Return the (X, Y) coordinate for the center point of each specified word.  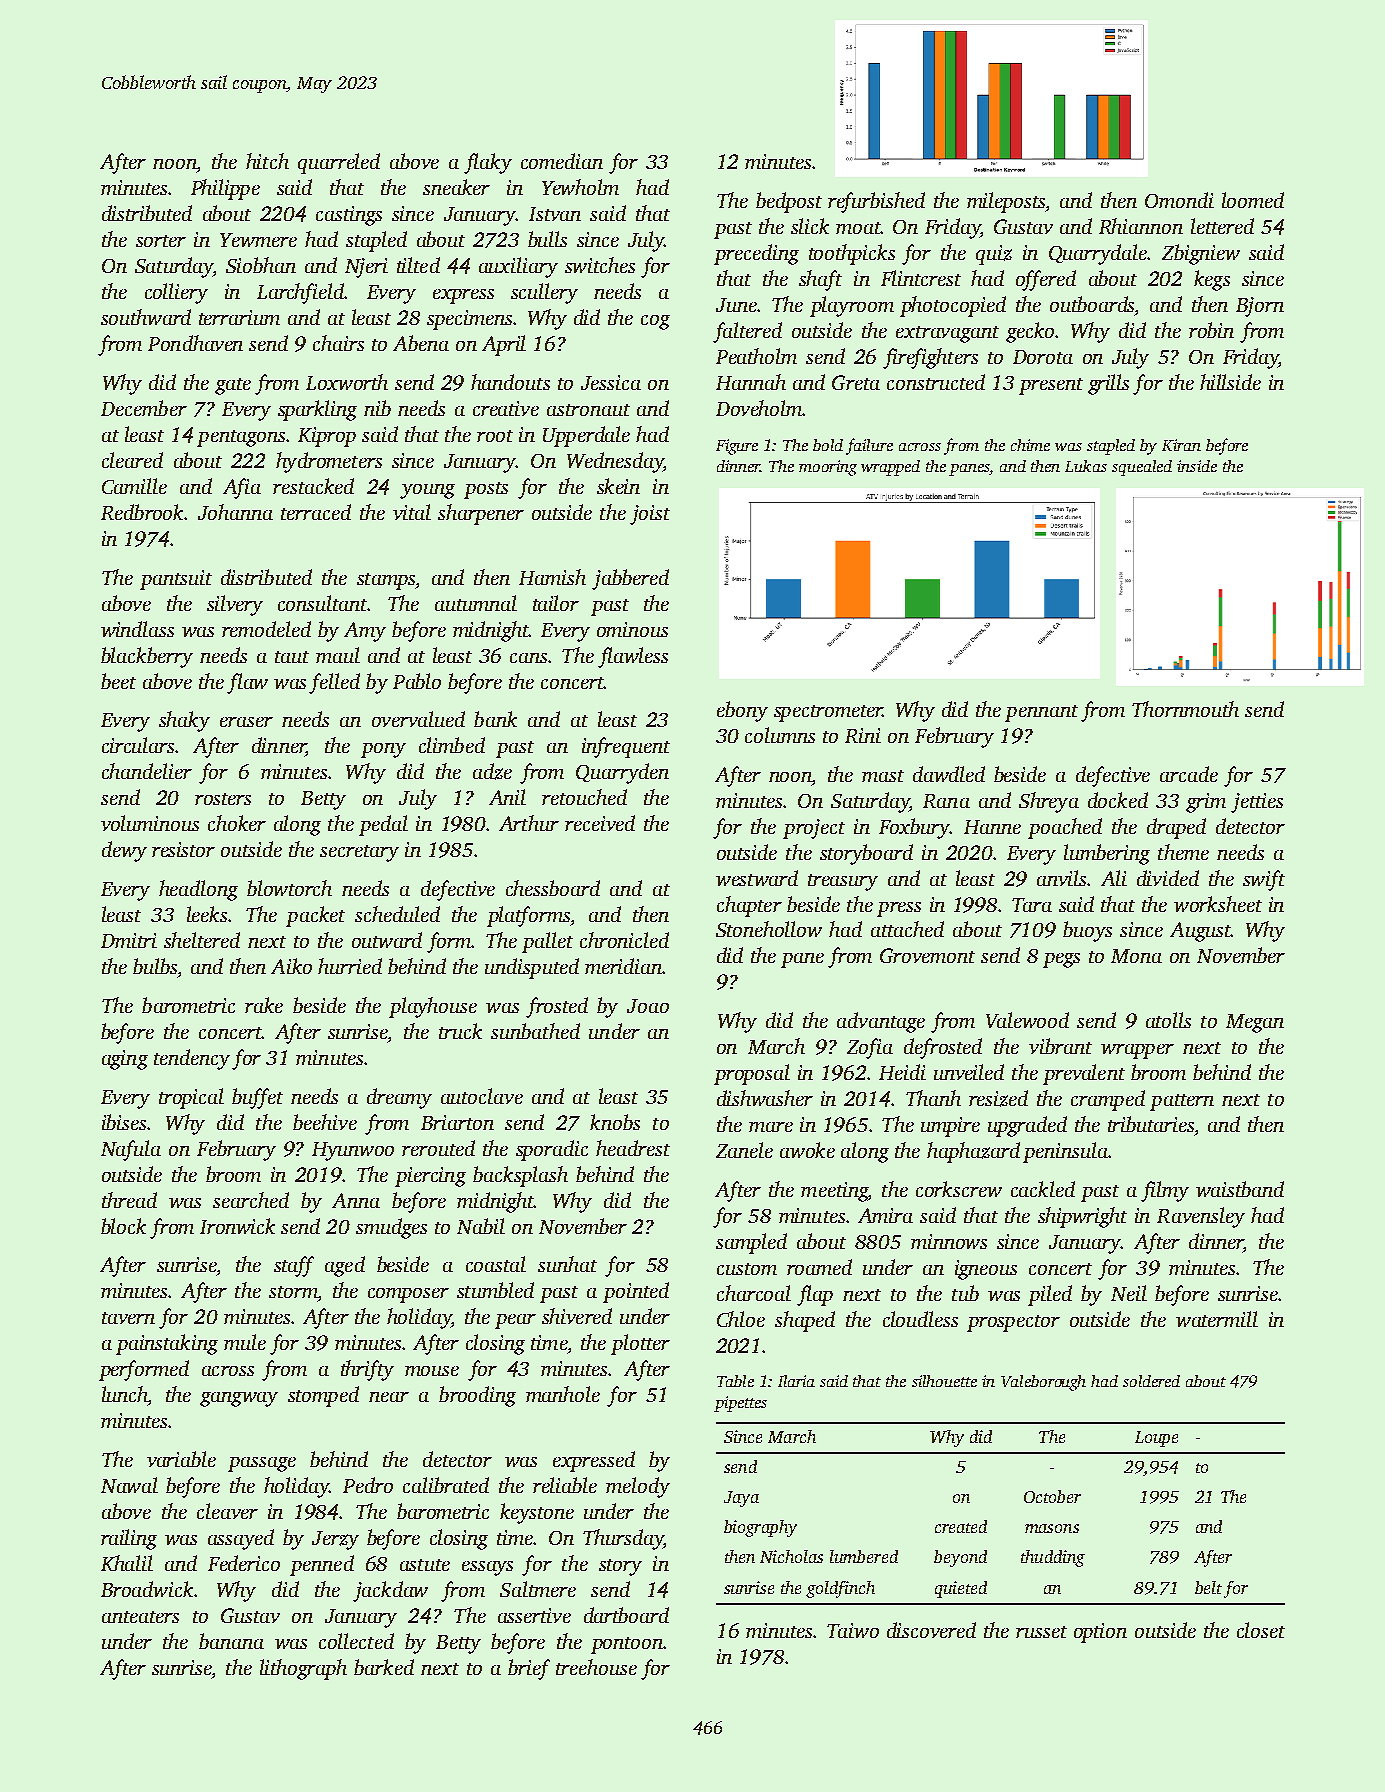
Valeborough (1043, 1383)
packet (315, 916)
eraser (246, 722)
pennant (1041, 713)
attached (907, 929)
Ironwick (237, 1226)
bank (495, 719)
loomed (1253, 200)
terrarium (239, 317)
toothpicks (852, 254)
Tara (1032, 905)
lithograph (303, 1669)
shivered (577, 1316)
